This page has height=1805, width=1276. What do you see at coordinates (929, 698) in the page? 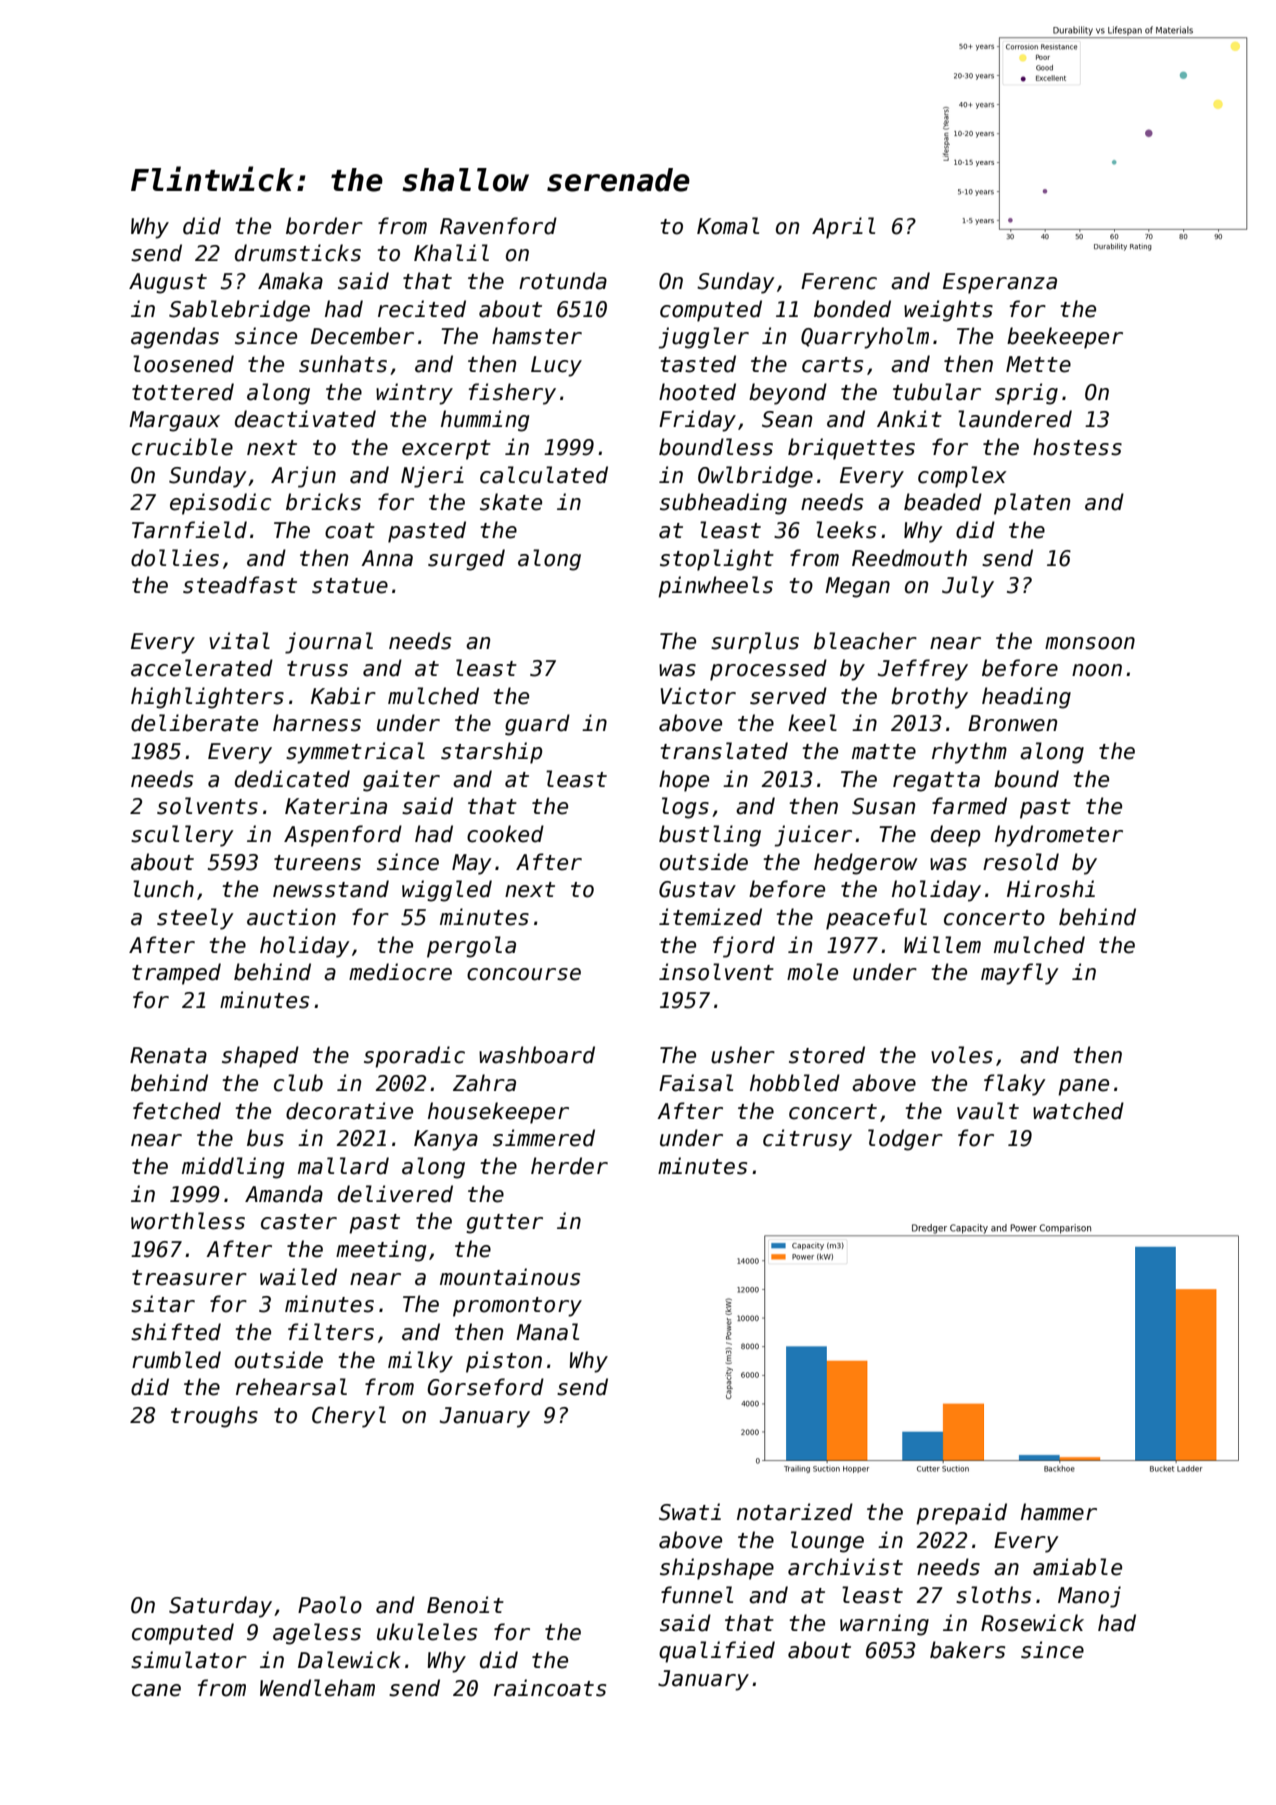
I see `brothy` at bounding box center [929, 698].
